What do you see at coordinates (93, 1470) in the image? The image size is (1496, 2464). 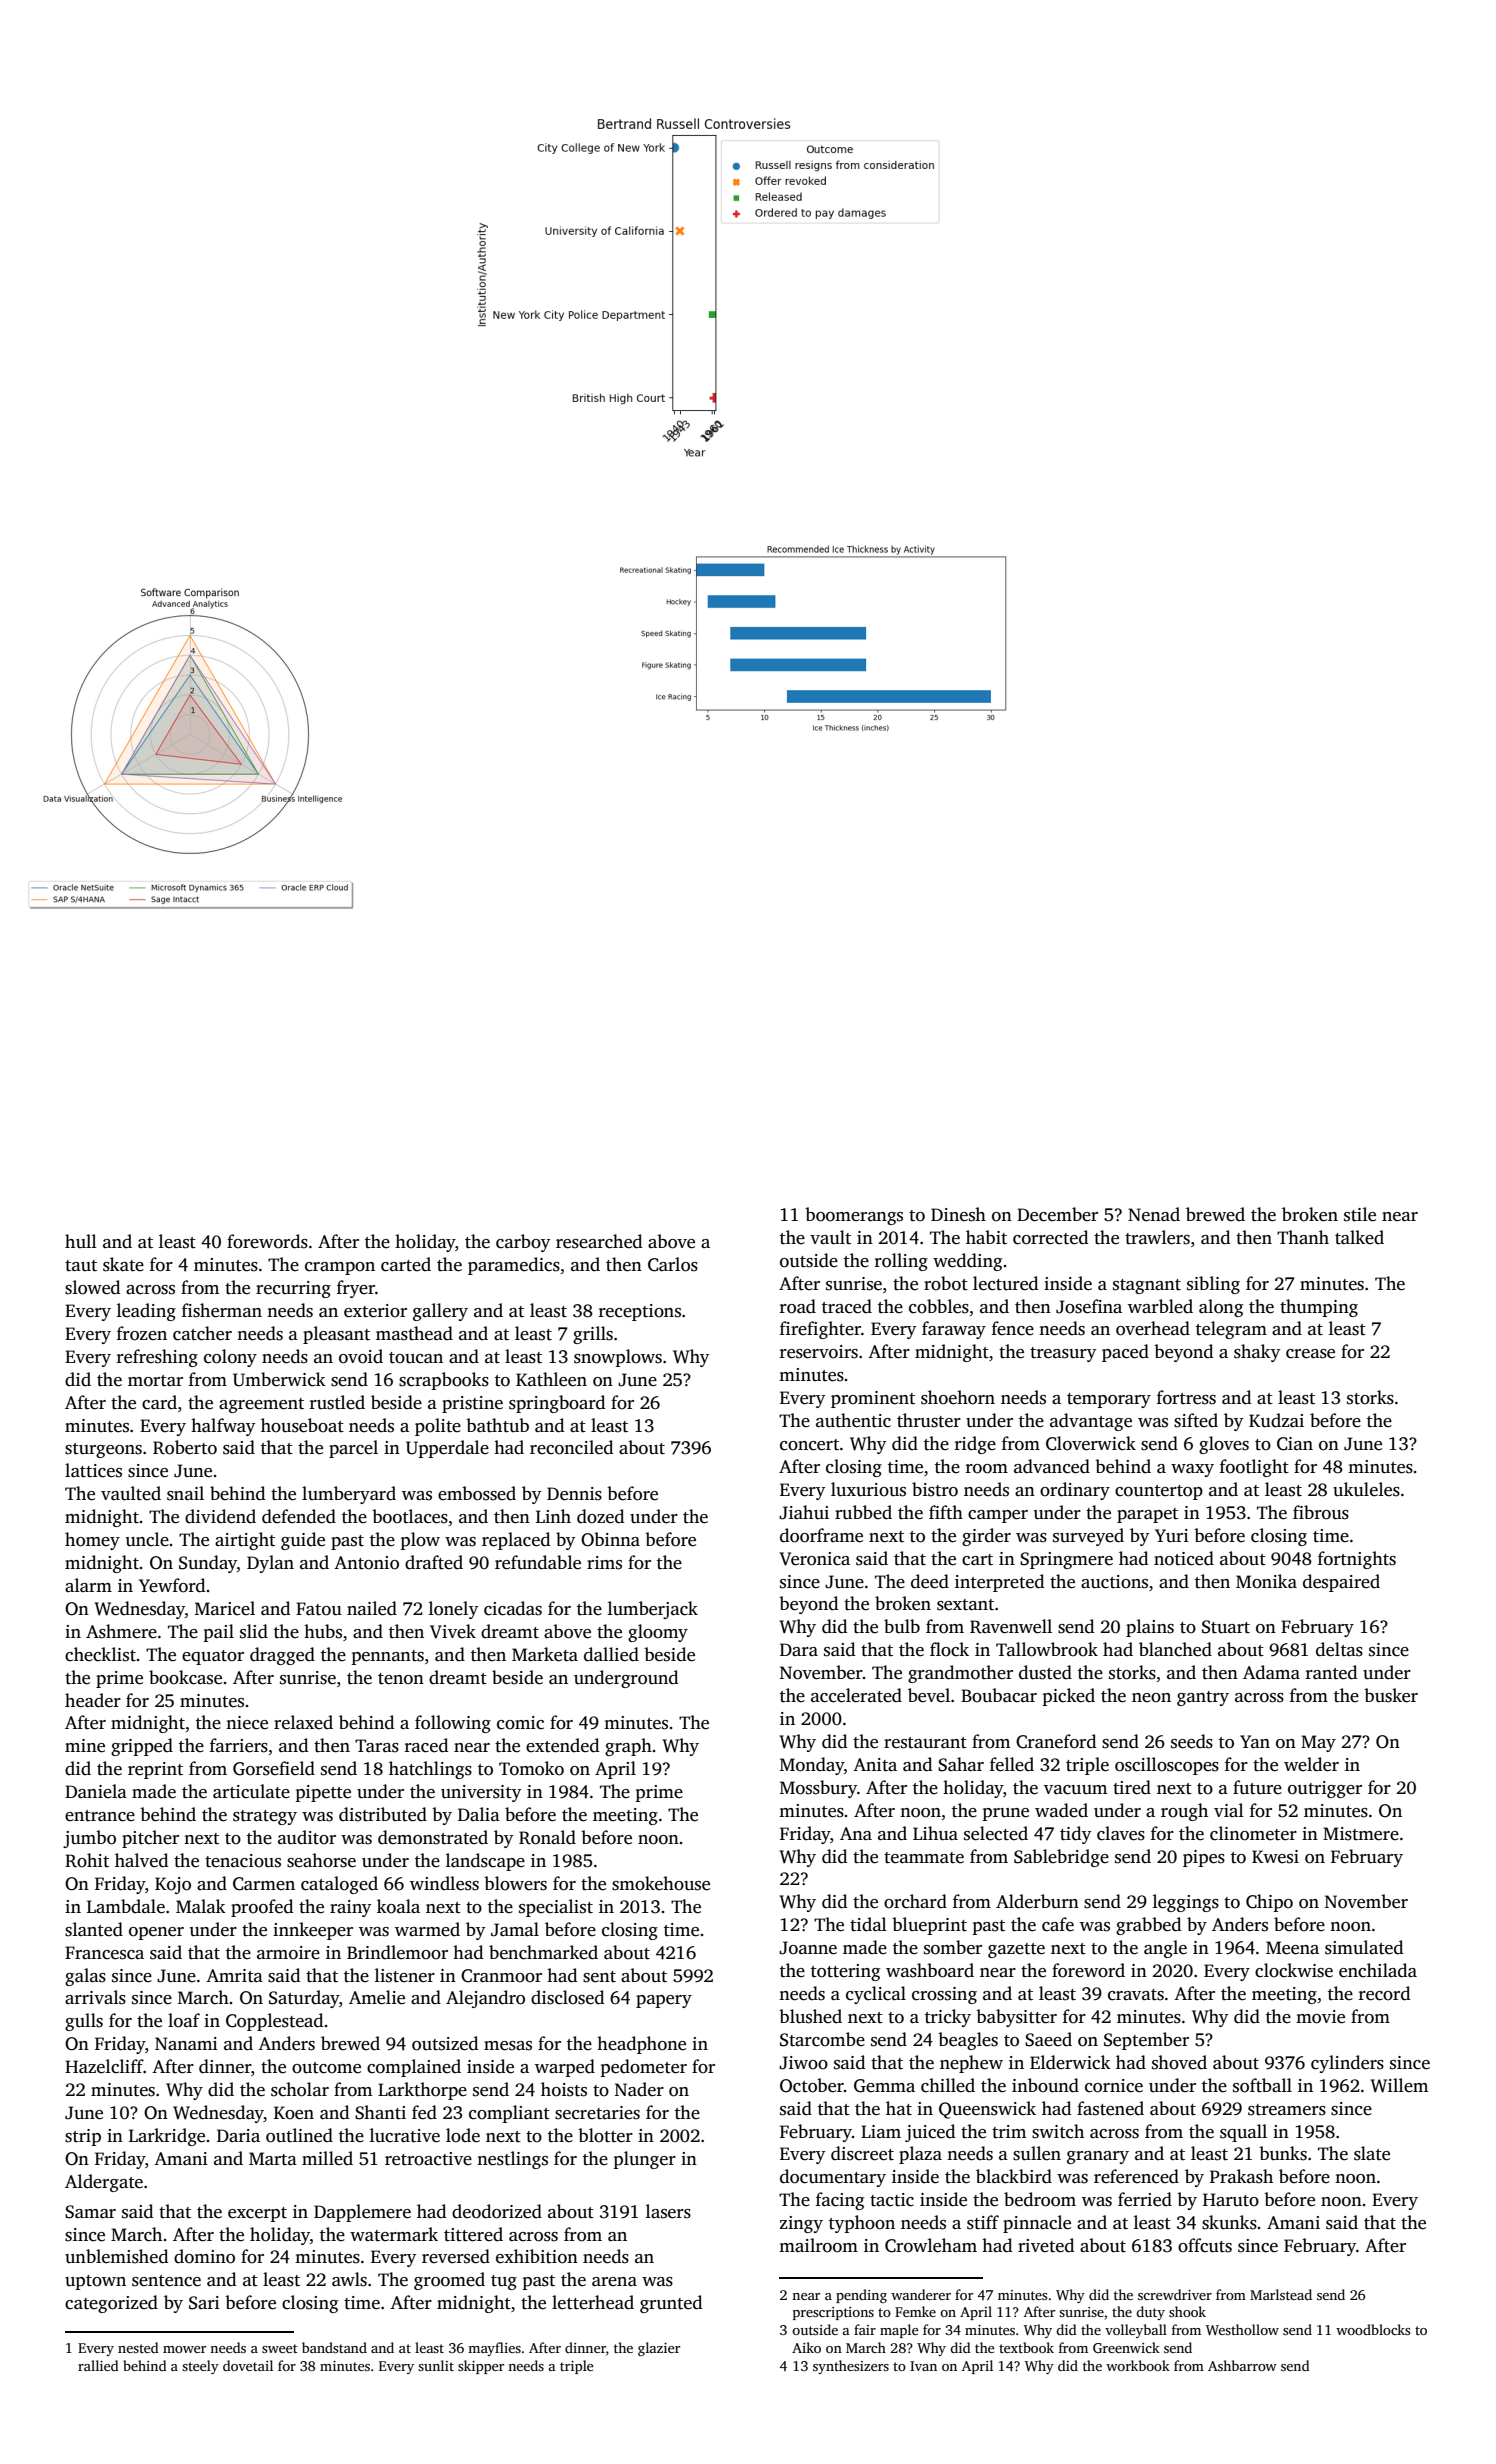 I see `lattices` at bounding box center [93, 1470].
